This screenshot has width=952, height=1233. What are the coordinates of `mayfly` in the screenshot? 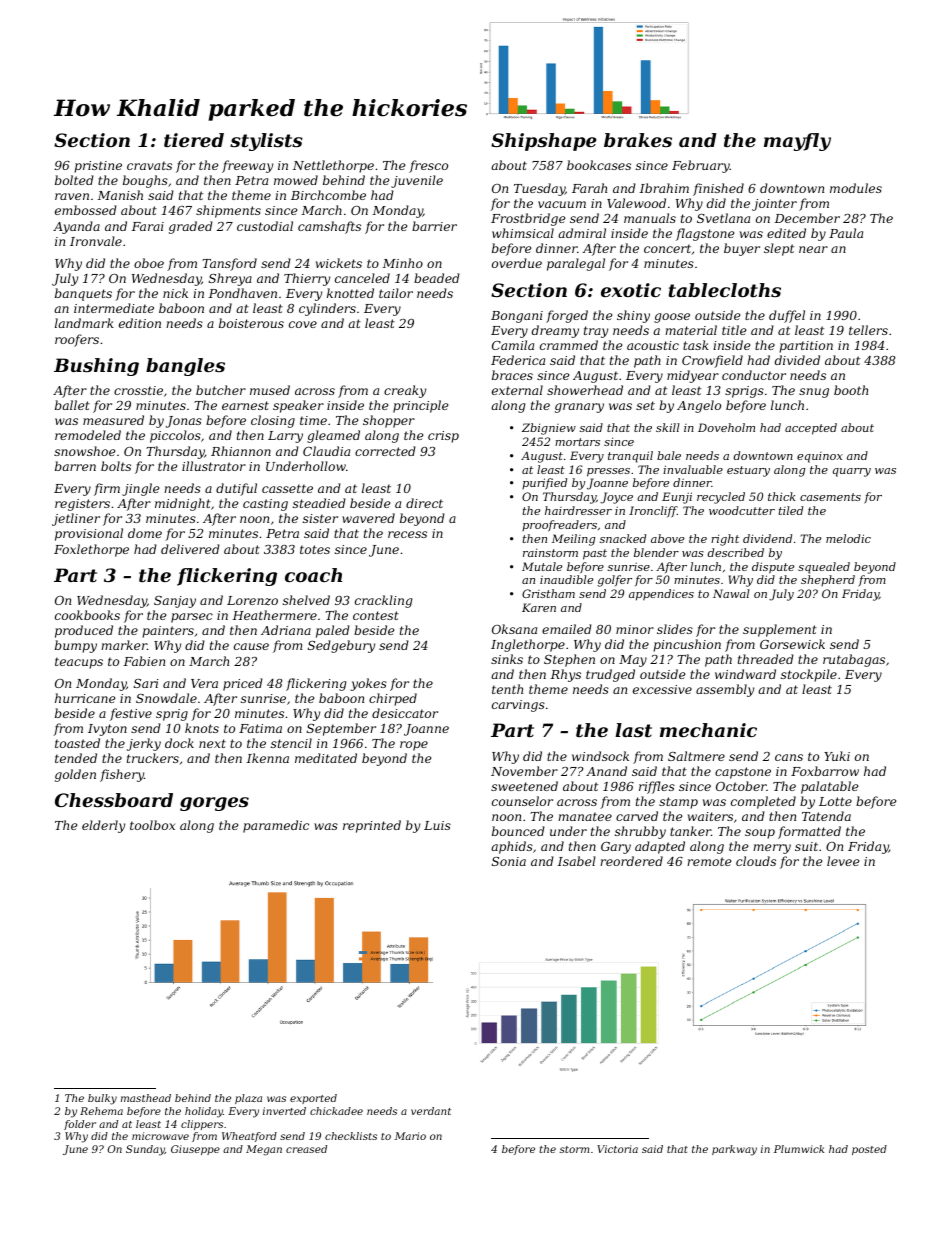 It's located at (797, 142).
